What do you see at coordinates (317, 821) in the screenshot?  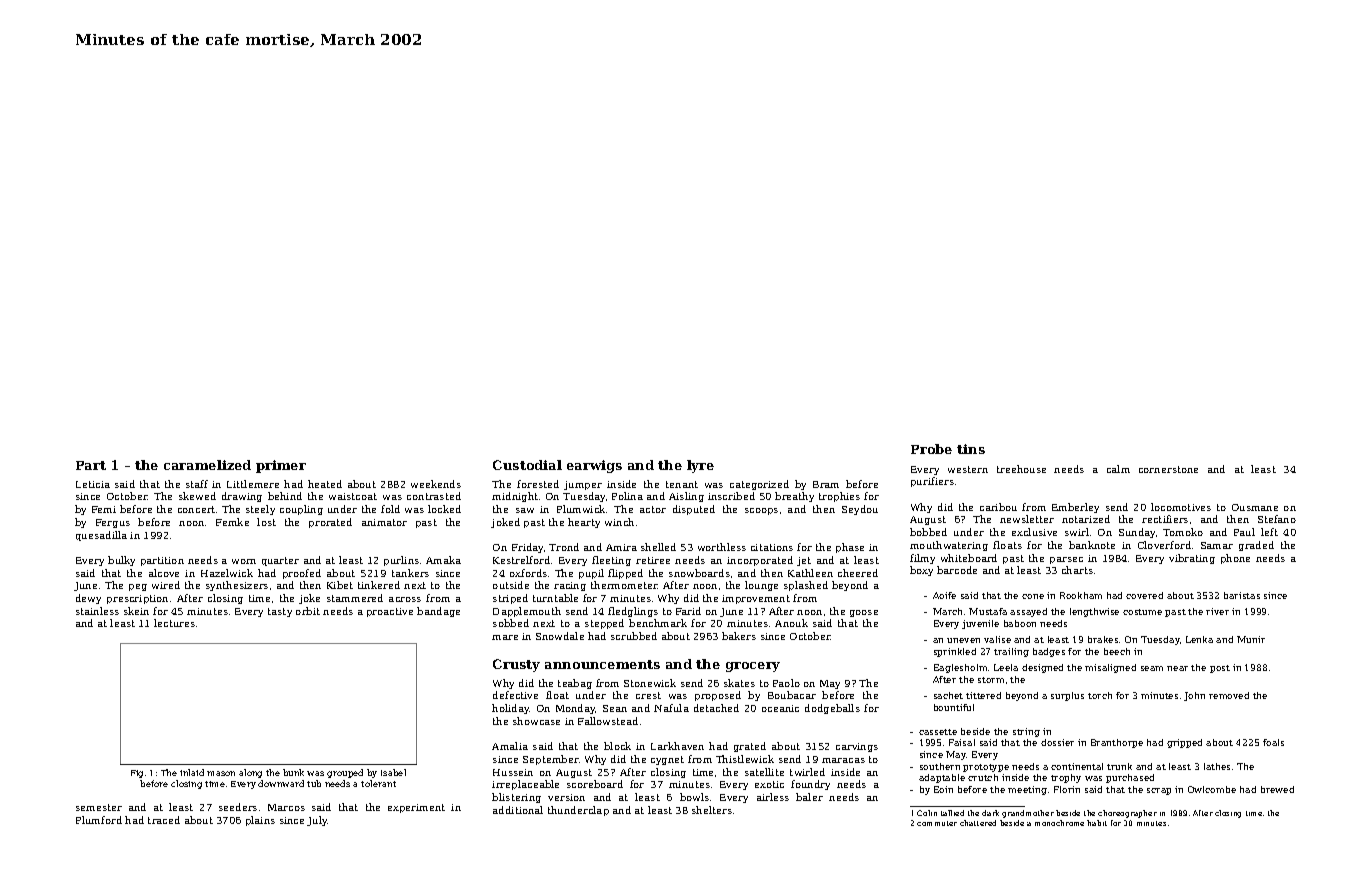 I see `July` at bounding box center [317, 821].
